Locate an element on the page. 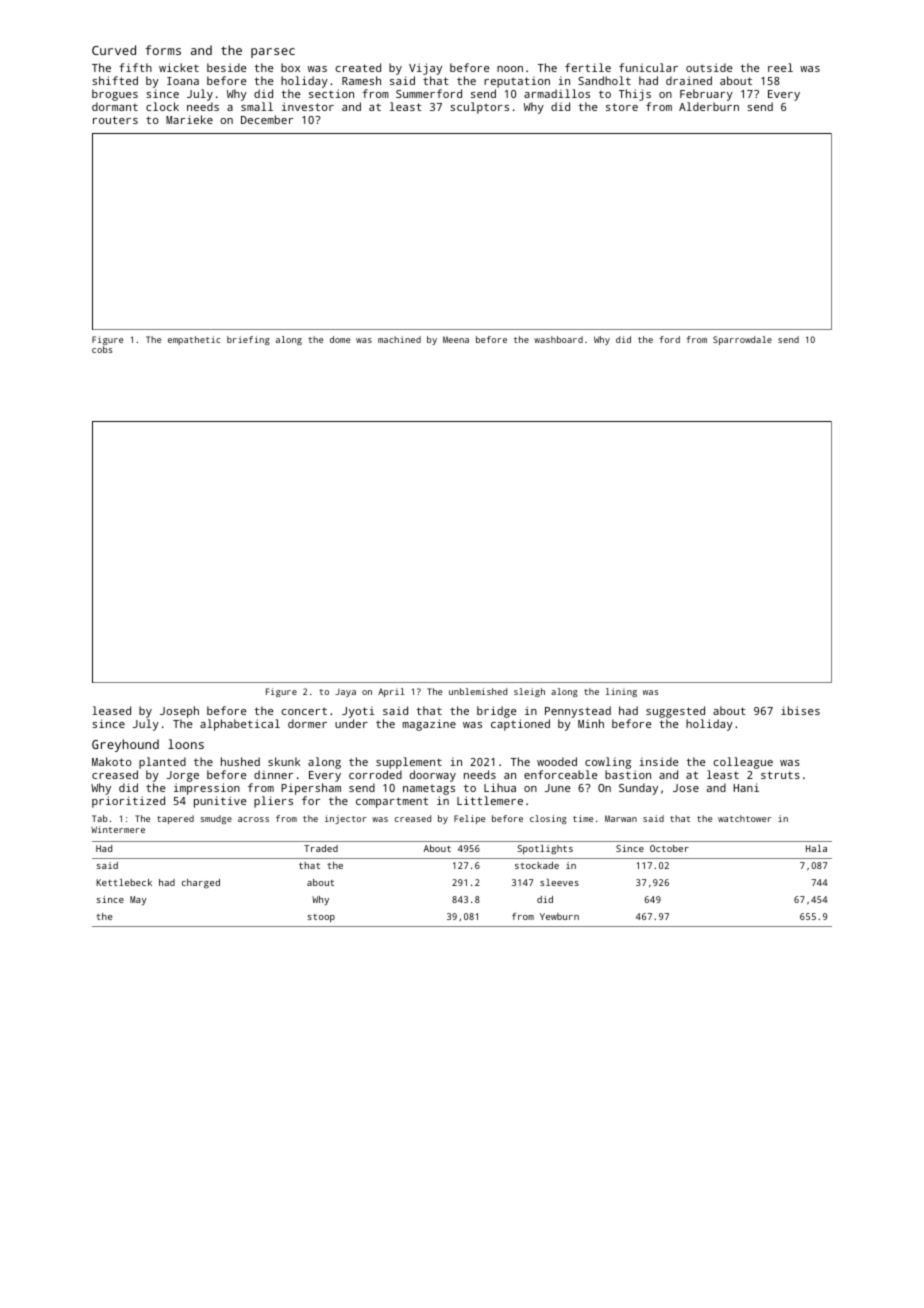 This document has width=924, height=1308. stoop is located at coordinates (321, 918).
